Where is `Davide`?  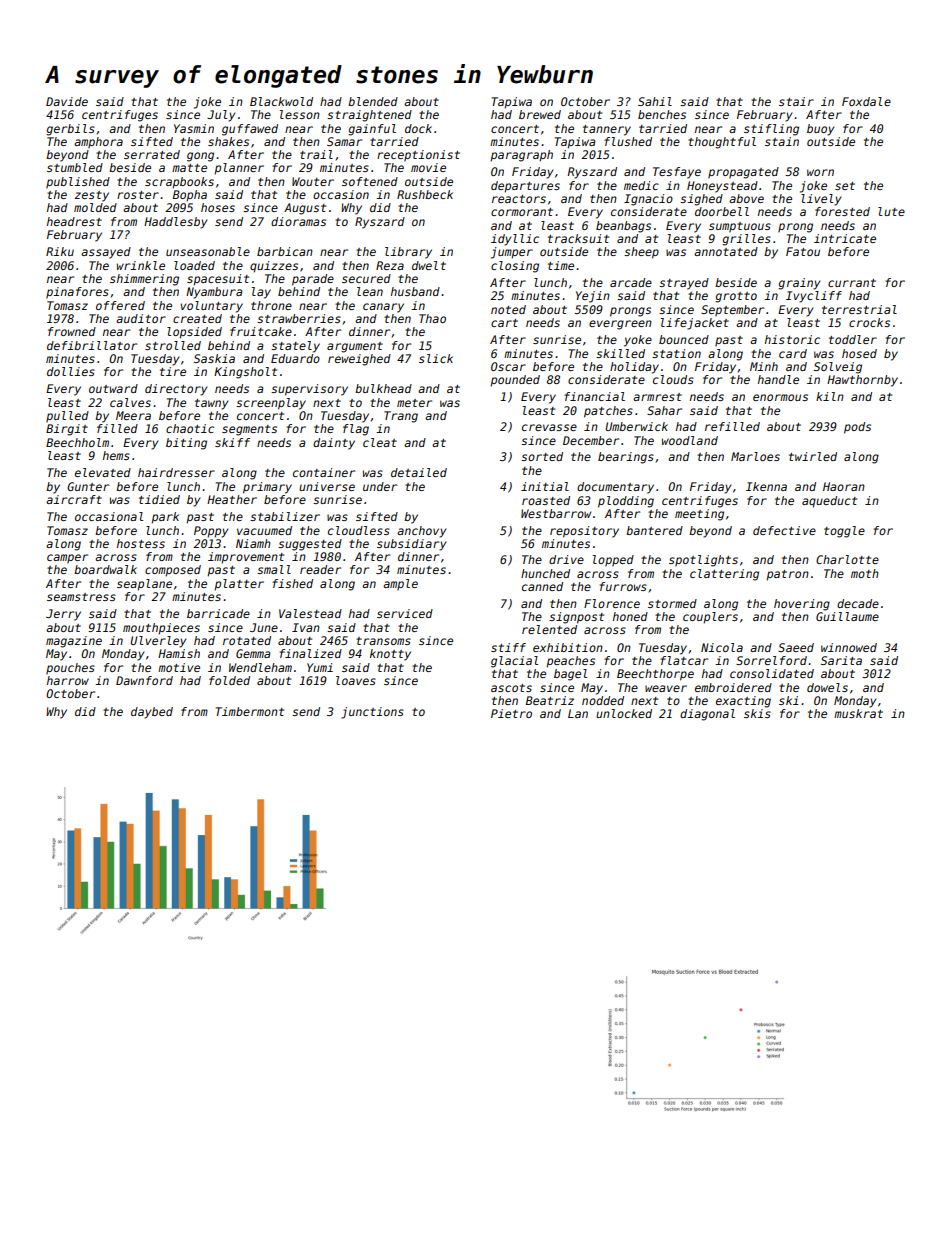 Davide is located at coordinates (67, 101).
